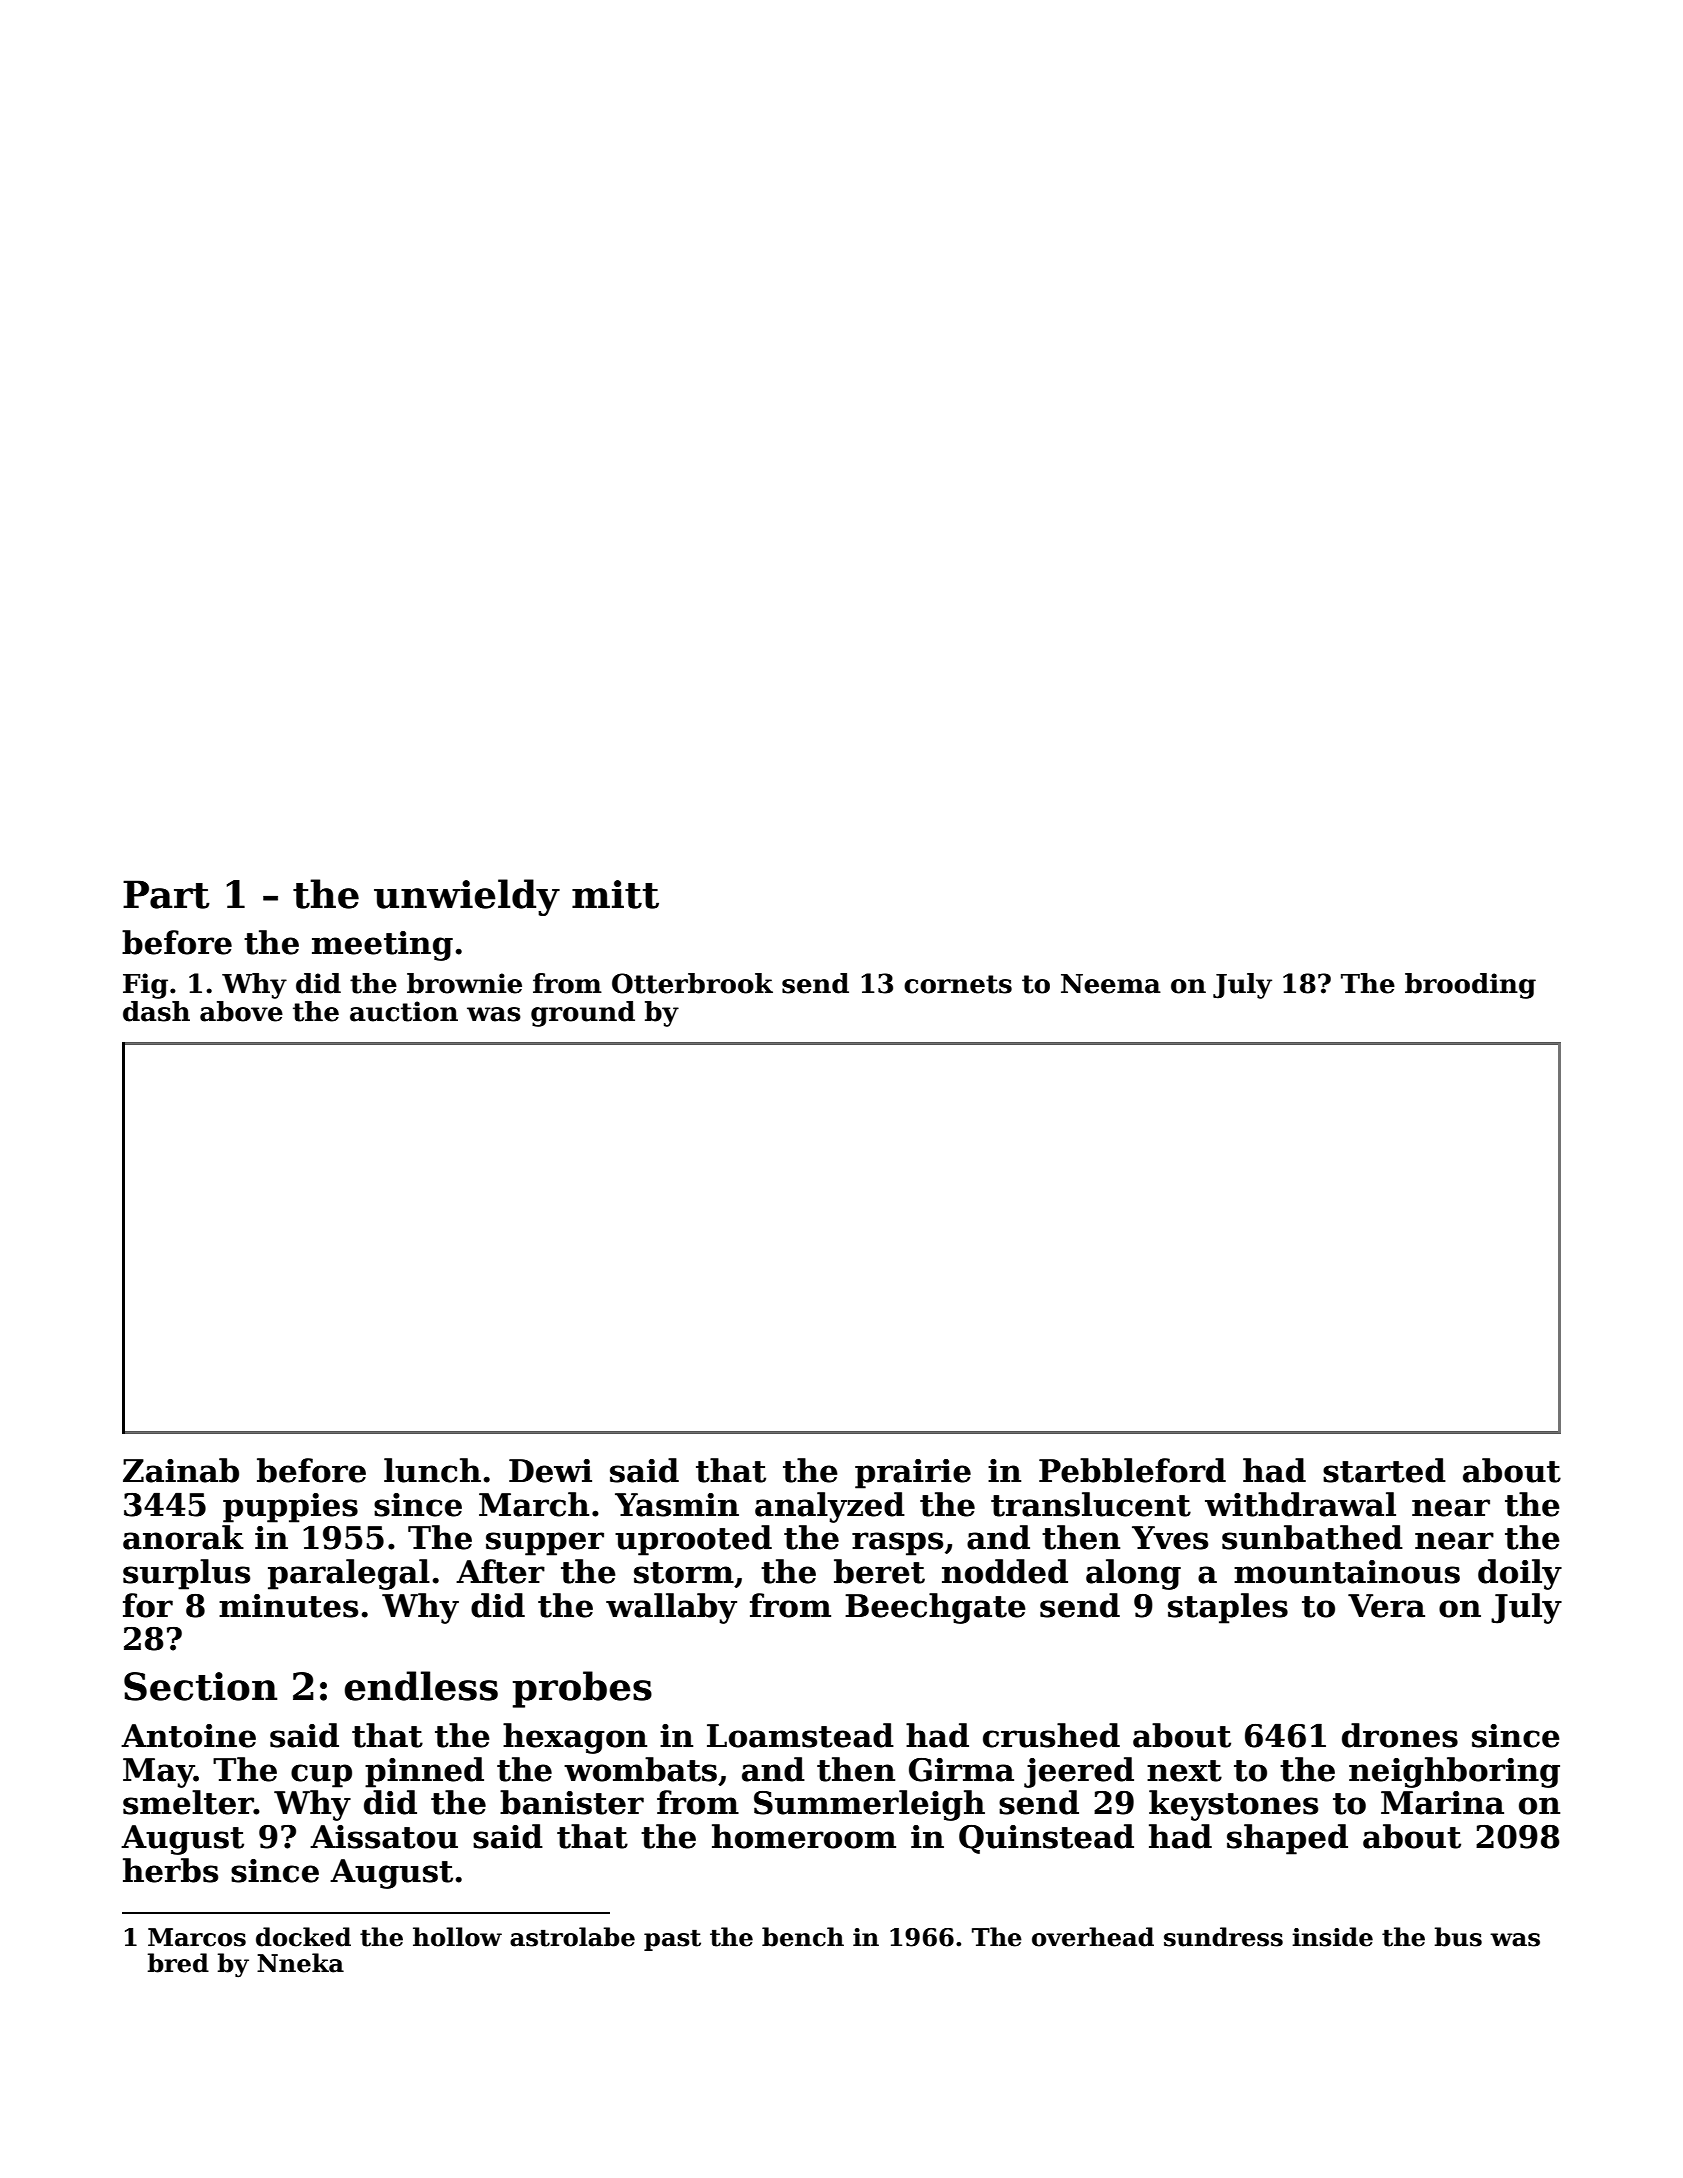  What do you see at coordinates (500, 1571) in the screenshot?
I see `After` at bounding box center [500, 1571].
